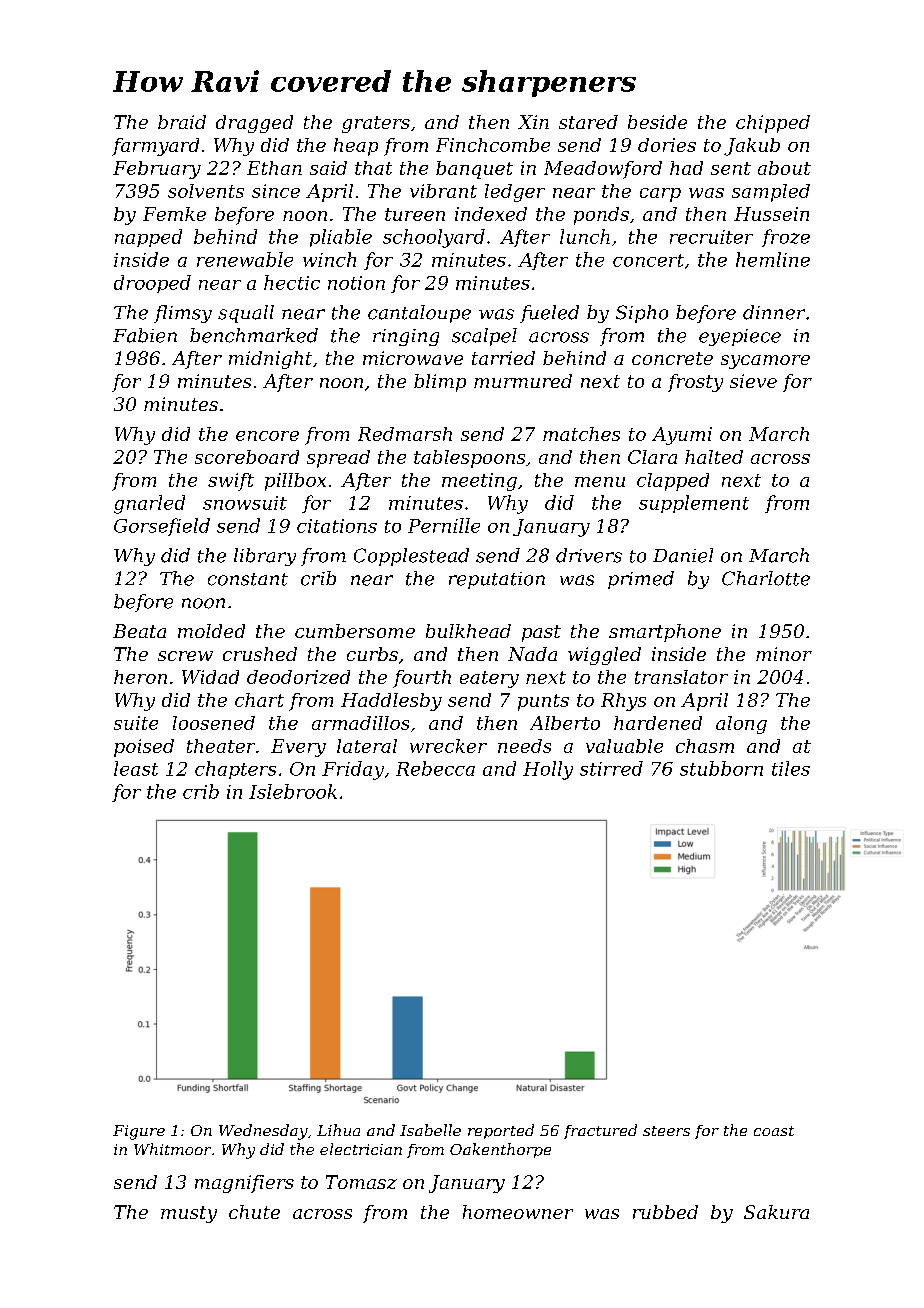 The width and height of the document is (924, 1308). Describe the element at coordinates (182, 122) in the document. I see `braid` at that location.
